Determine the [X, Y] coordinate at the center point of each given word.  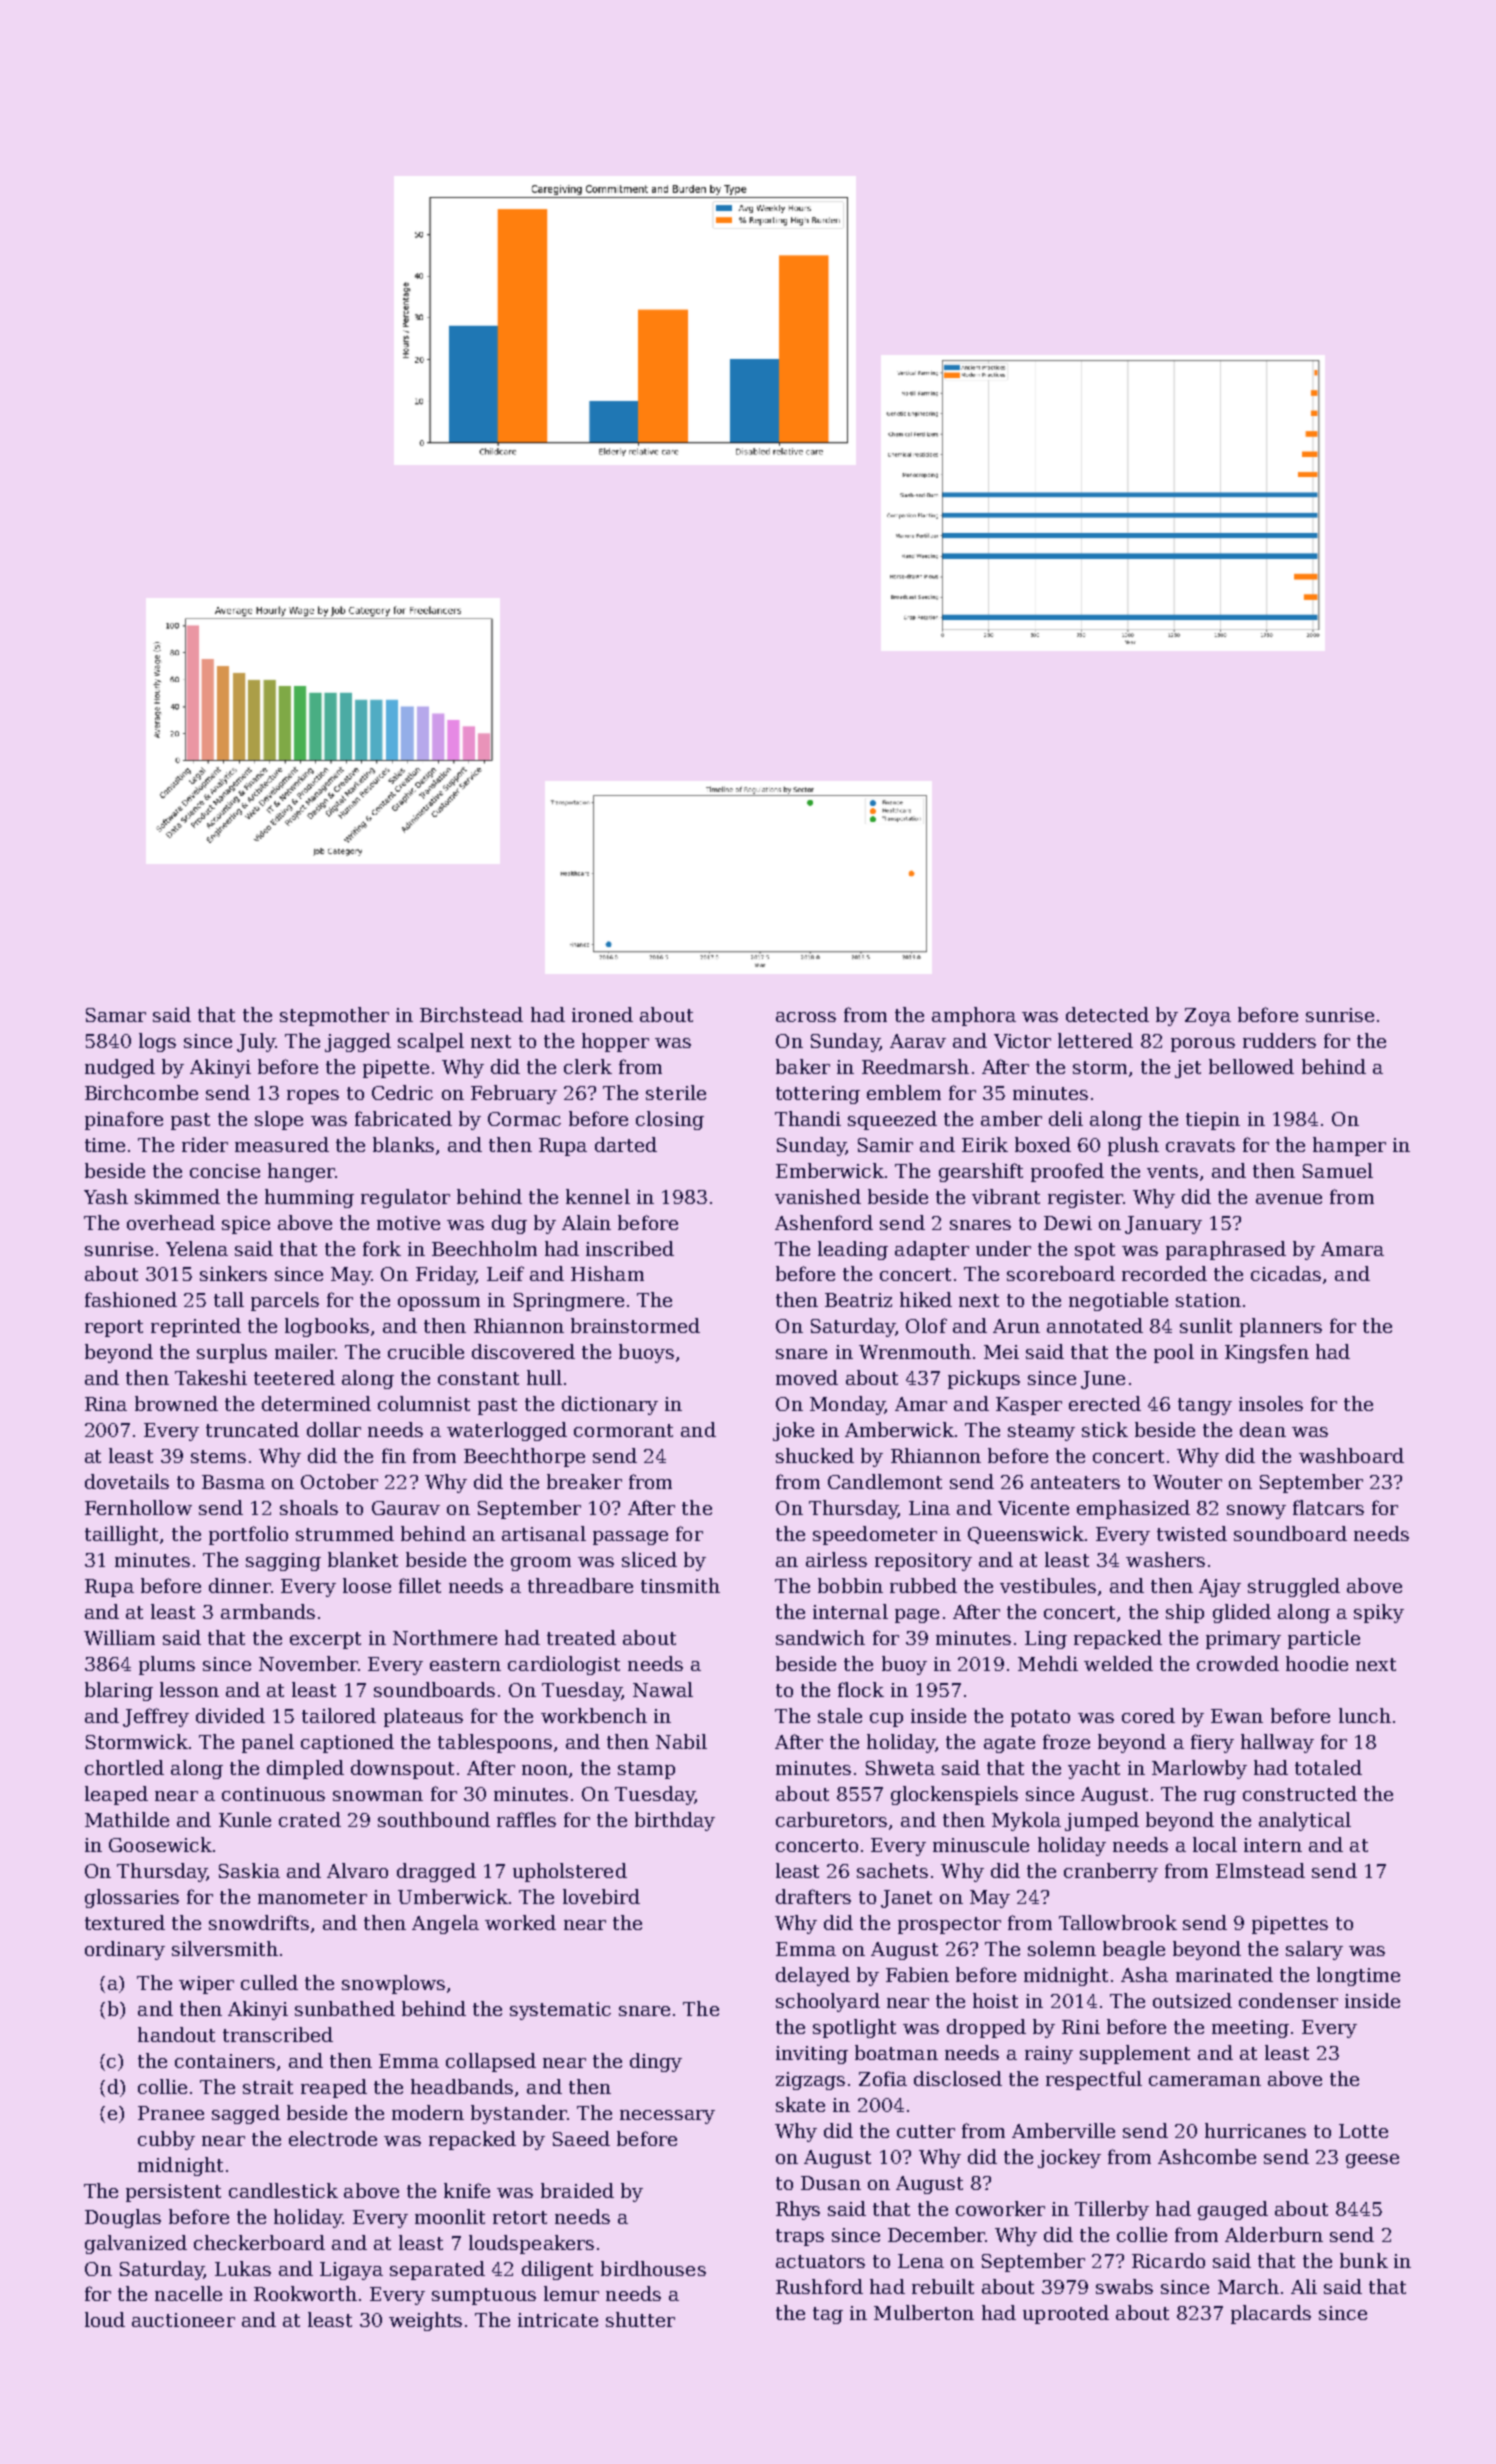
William [119, 1637]
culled [269, 1982]
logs [157, 1042]
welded [1118, 1663]
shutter [640, 2319]
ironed [602, 1014]
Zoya [1208, 1017]
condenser [1288, 2000]
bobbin [850, 1585]
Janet [906, 1899]
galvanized [136, 2244]
